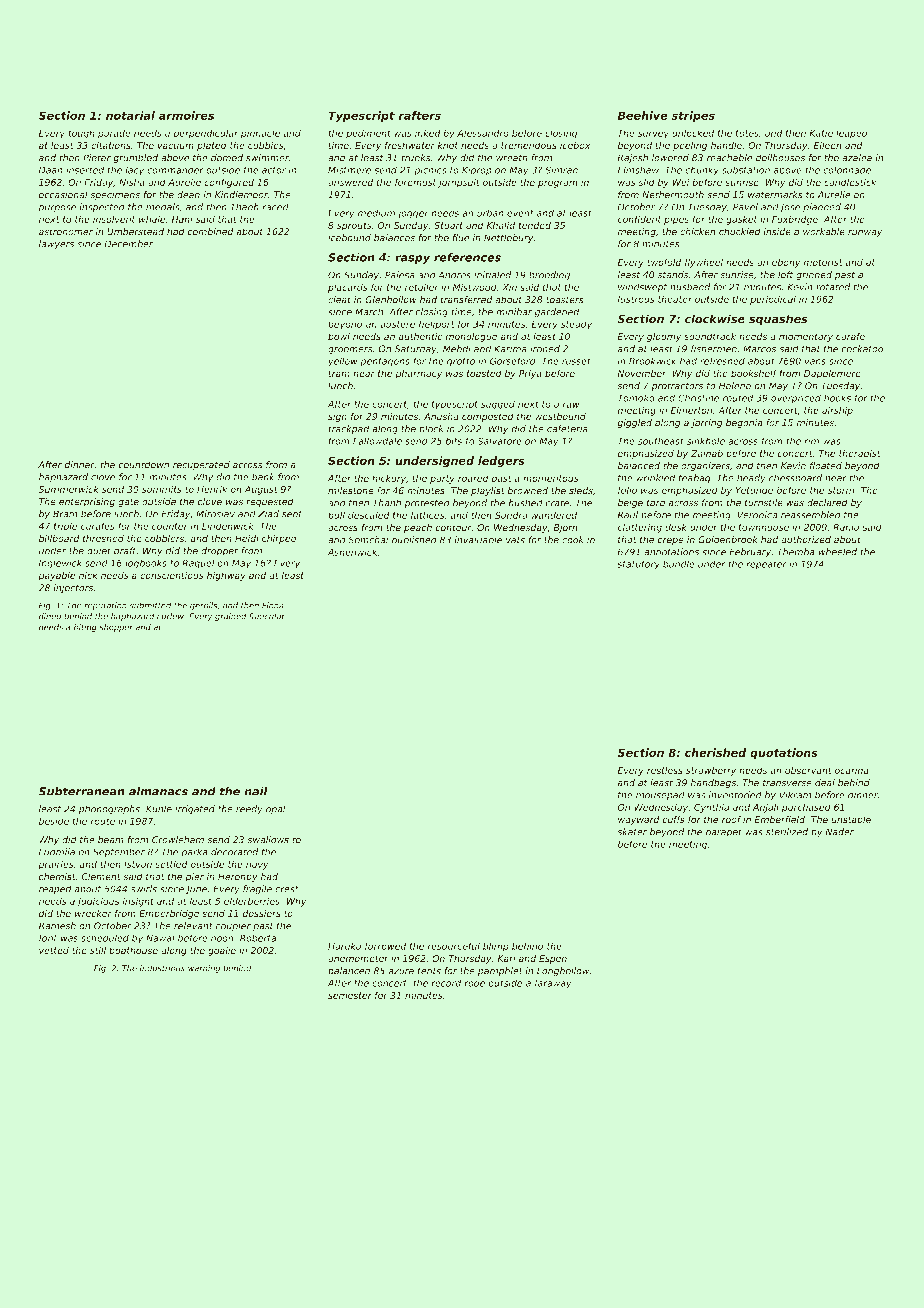 This screenshot has height=1308, width=924. Describe the element at coordinates (784, 754) in the screenshot. I see `quotations` at that location.
